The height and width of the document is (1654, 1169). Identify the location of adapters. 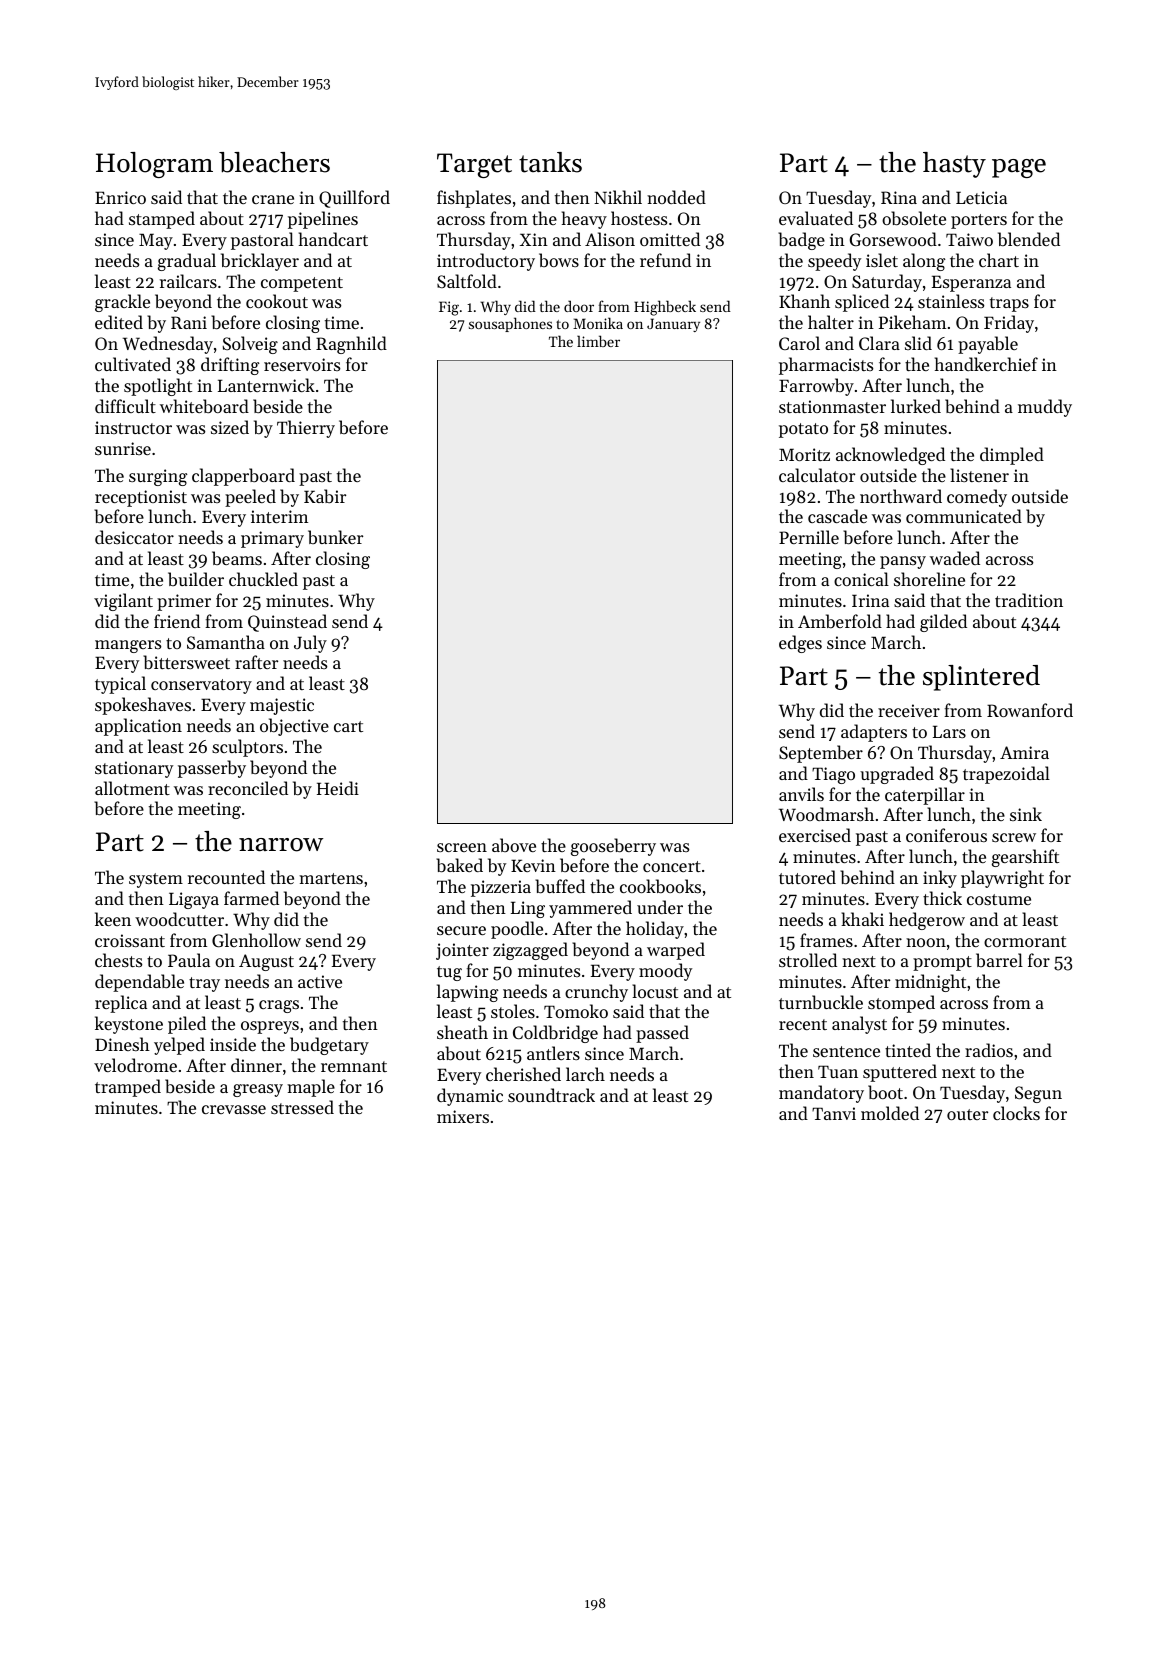
(874, 733).
